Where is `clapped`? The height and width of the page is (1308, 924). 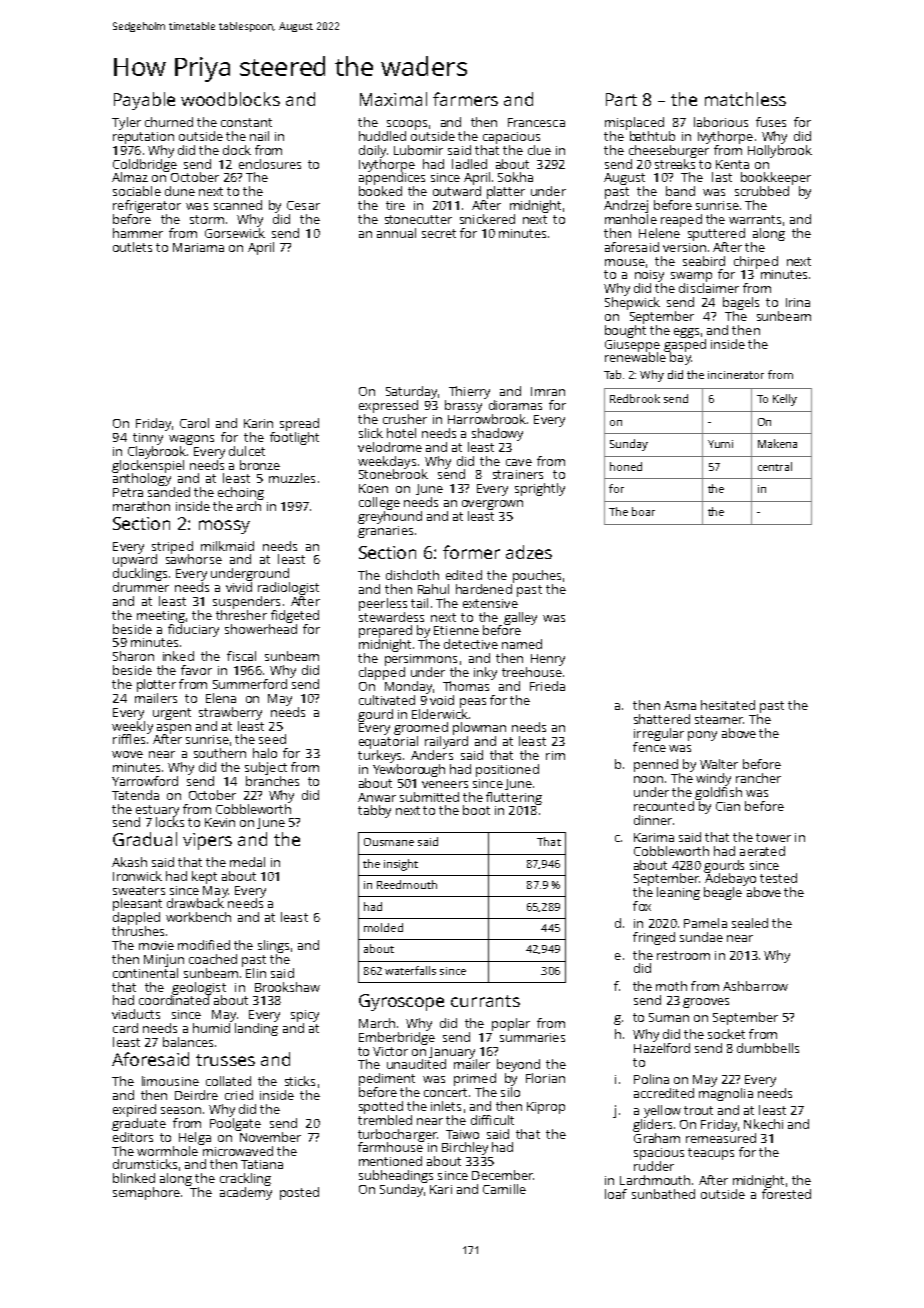
clapped is located at coordinates (382, 673).
